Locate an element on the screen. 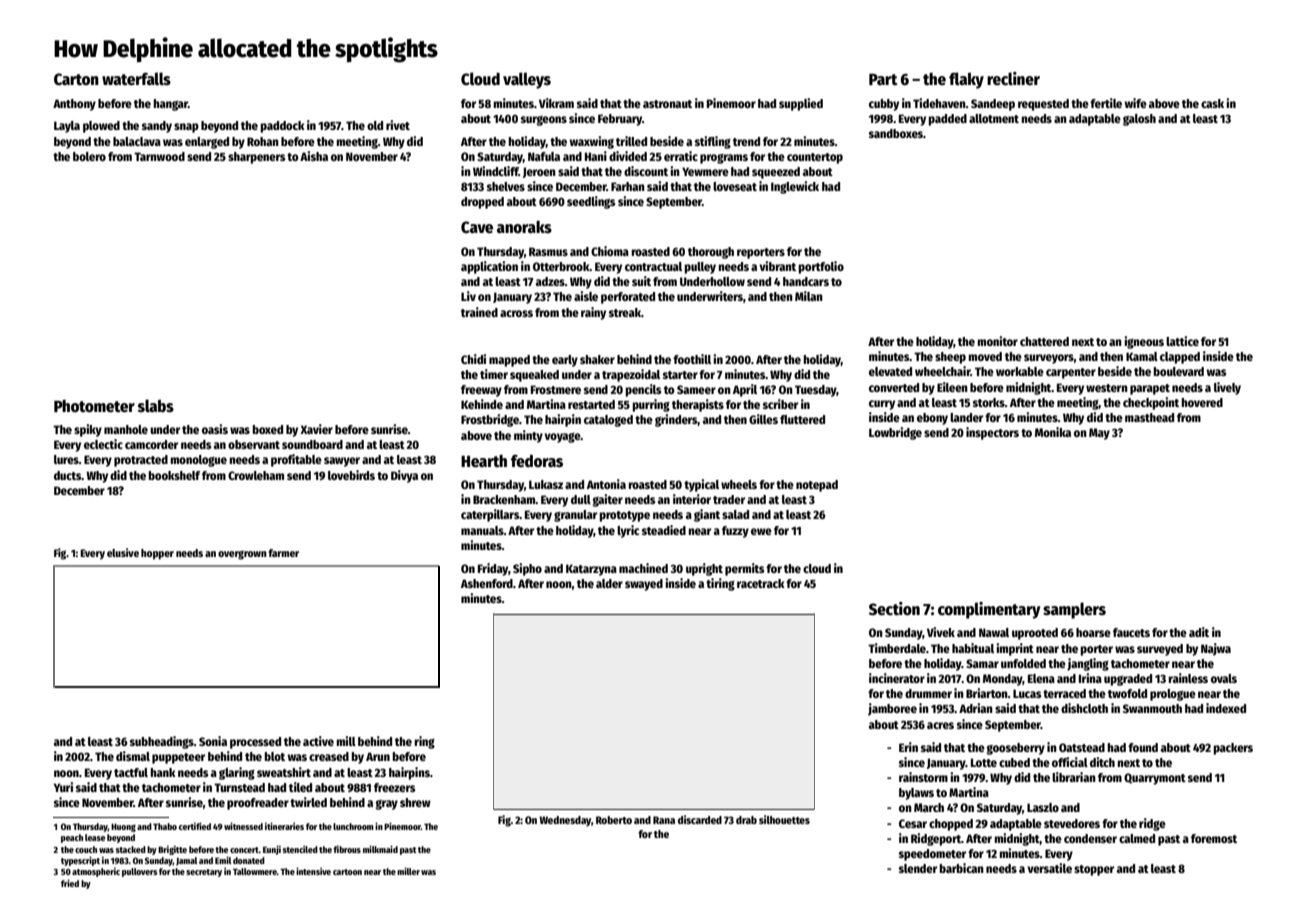  galosh is located at coordinates (1139, 120).
